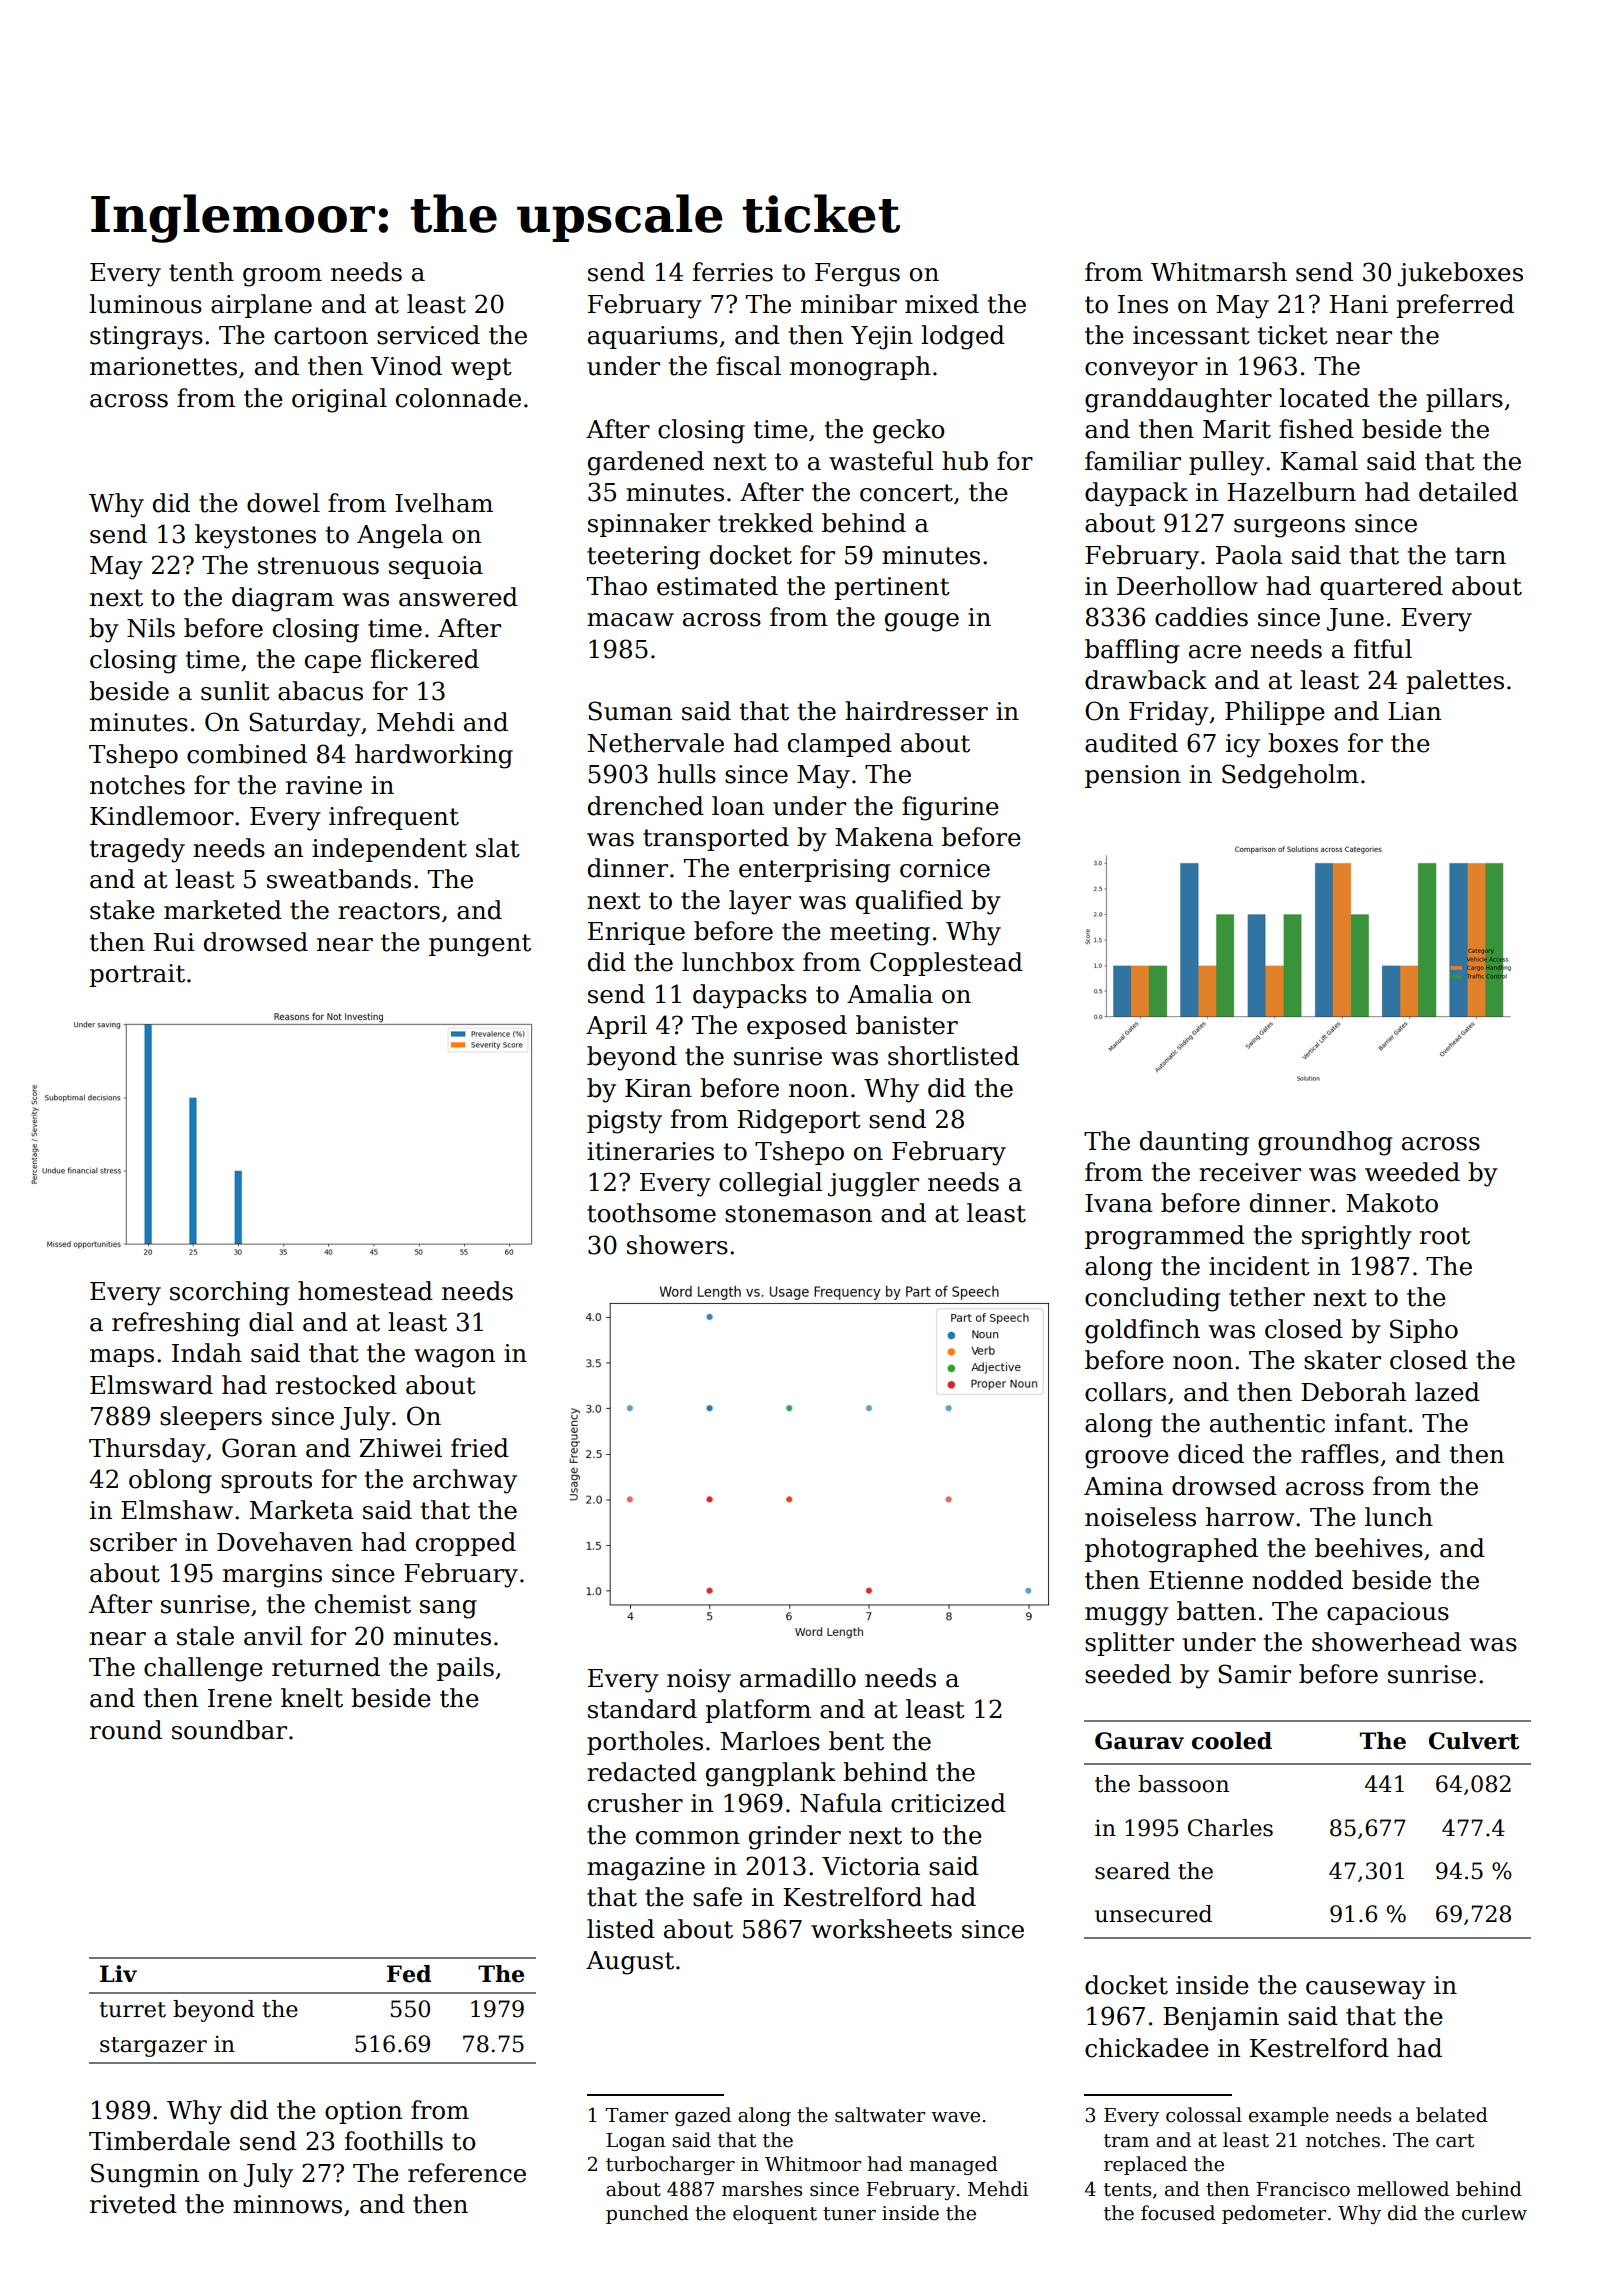 The image size is (1620, 2292). I want to click on fitful, so click(1383, 649).
